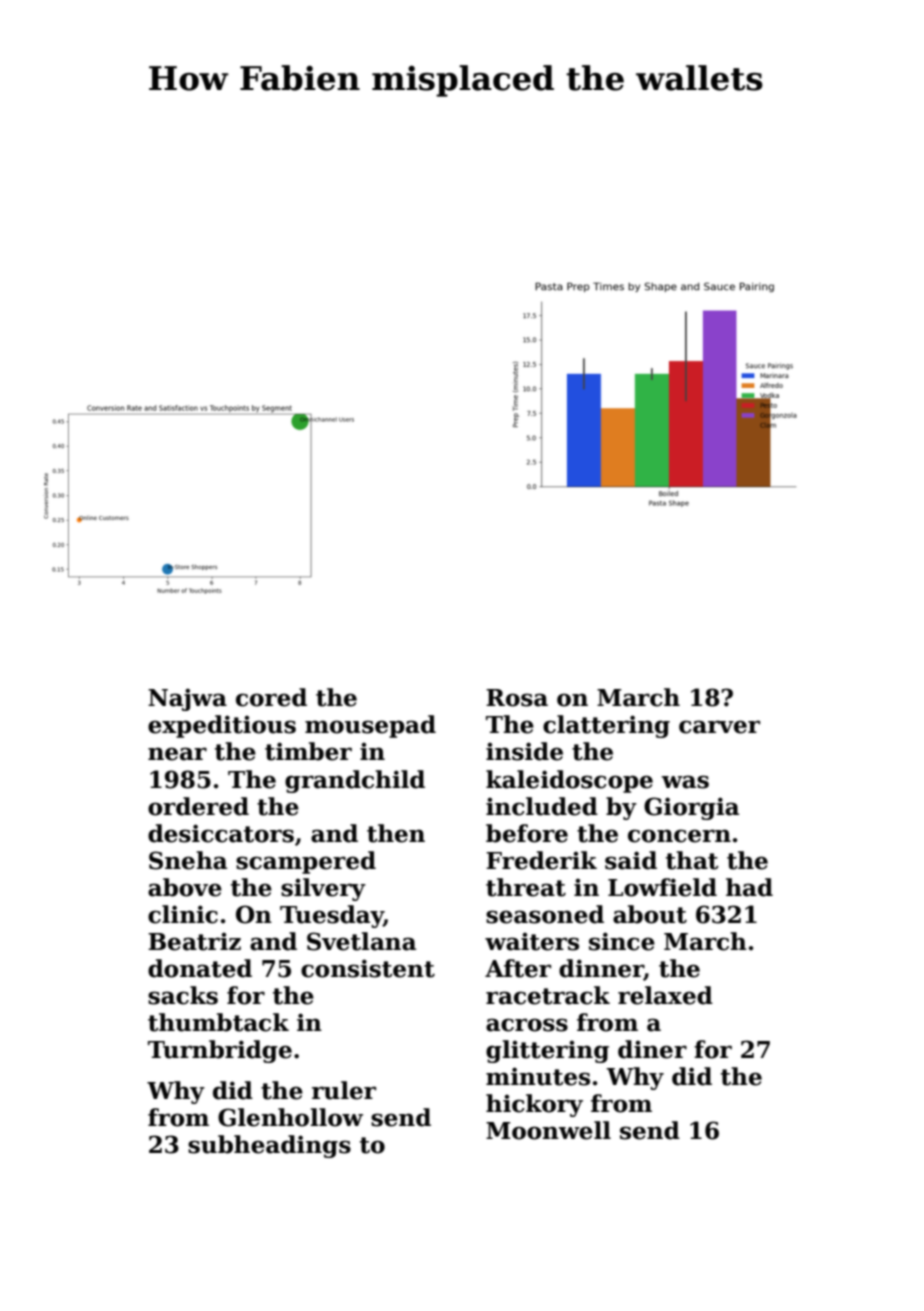  Describe the element at coordinates (517, 698) in the page. I see `Rosa` at that location.
